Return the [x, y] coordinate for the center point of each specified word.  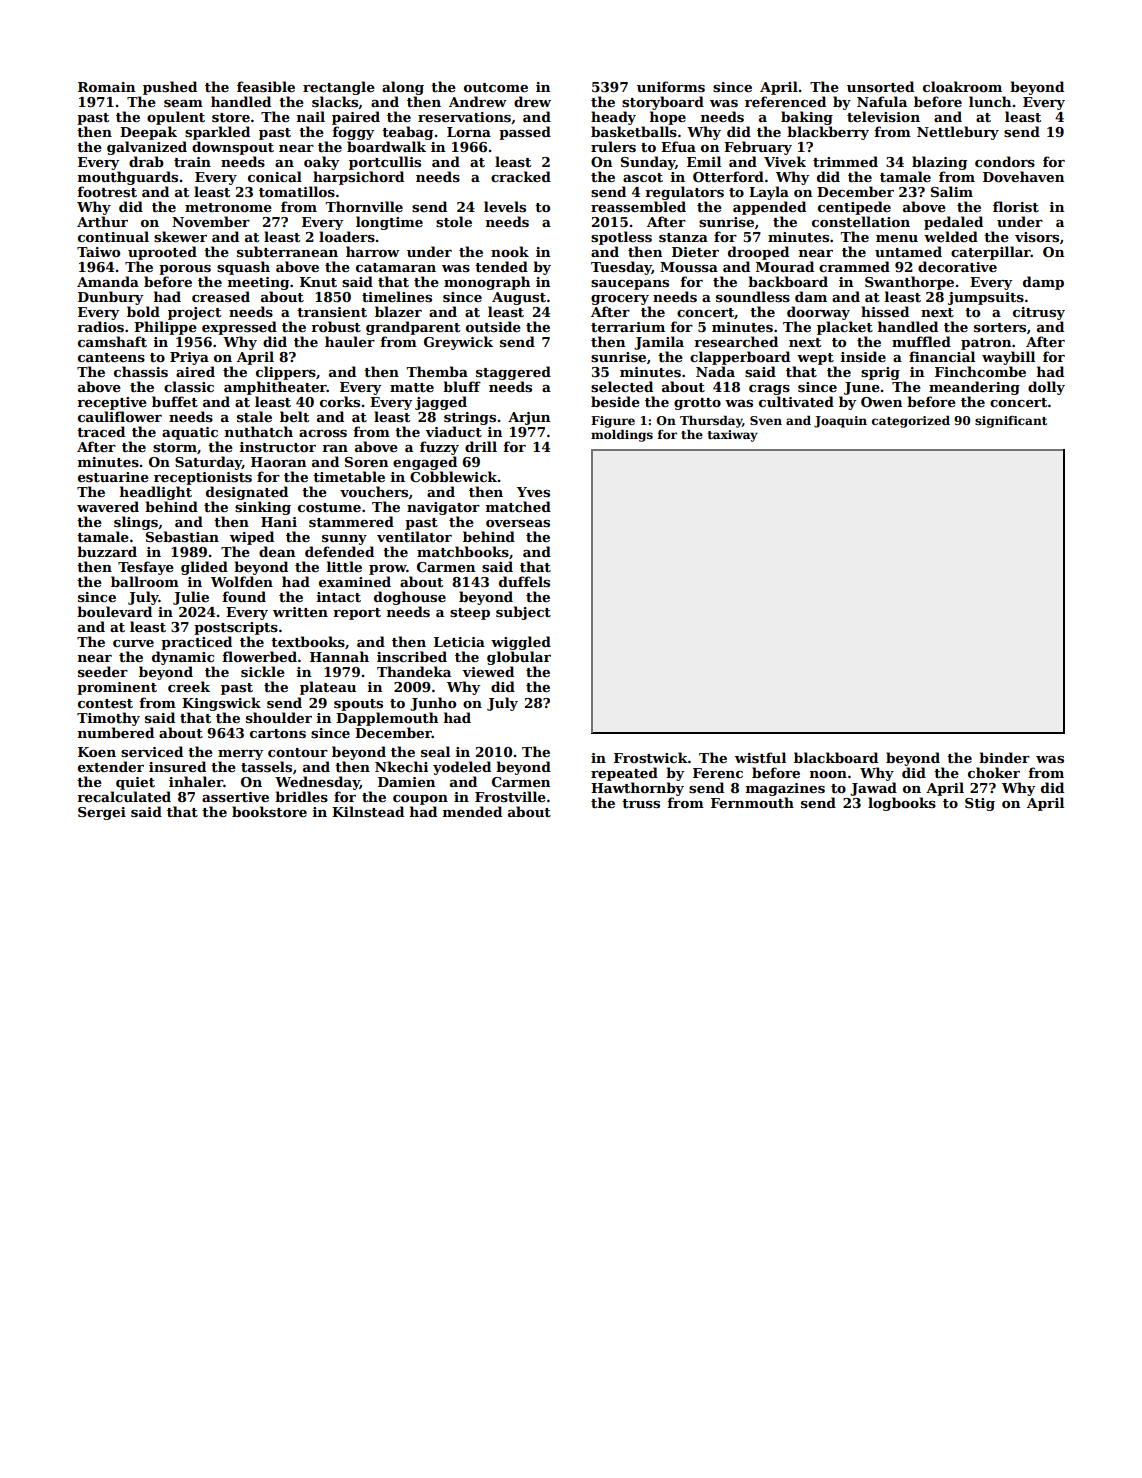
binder [1004, 757]
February [758, 148]
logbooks [902, 804]
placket [845, 328]
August [519, 298]
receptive [112, 403]
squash [243, 268]
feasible [266, 86]
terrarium [628, 327]
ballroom [145, 581]
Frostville [510, 796]
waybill [1008, 358]
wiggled [521, 643]
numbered [116, 732]
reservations [464, 117]
